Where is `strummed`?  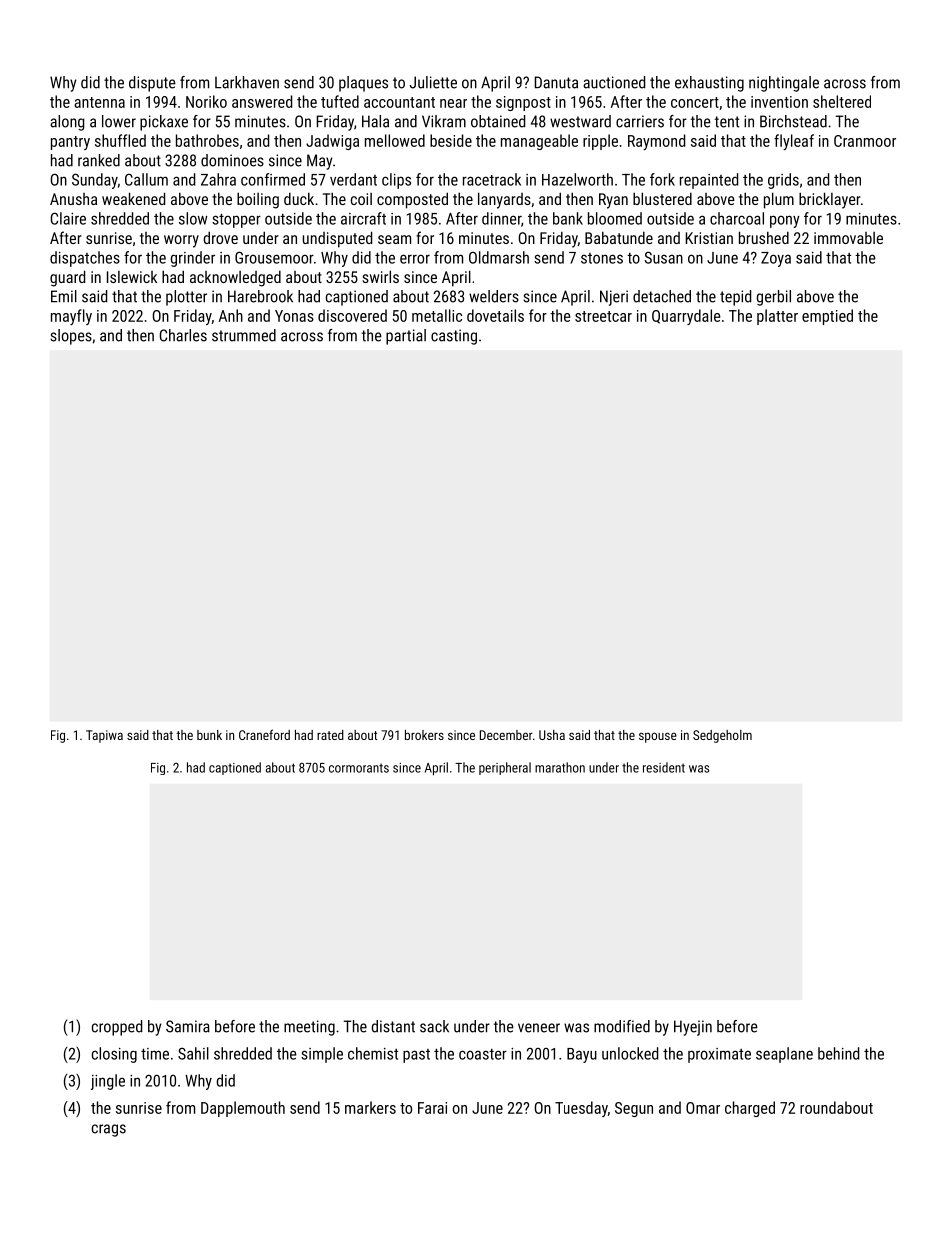 strummed is located at coordinates (244, 335).
